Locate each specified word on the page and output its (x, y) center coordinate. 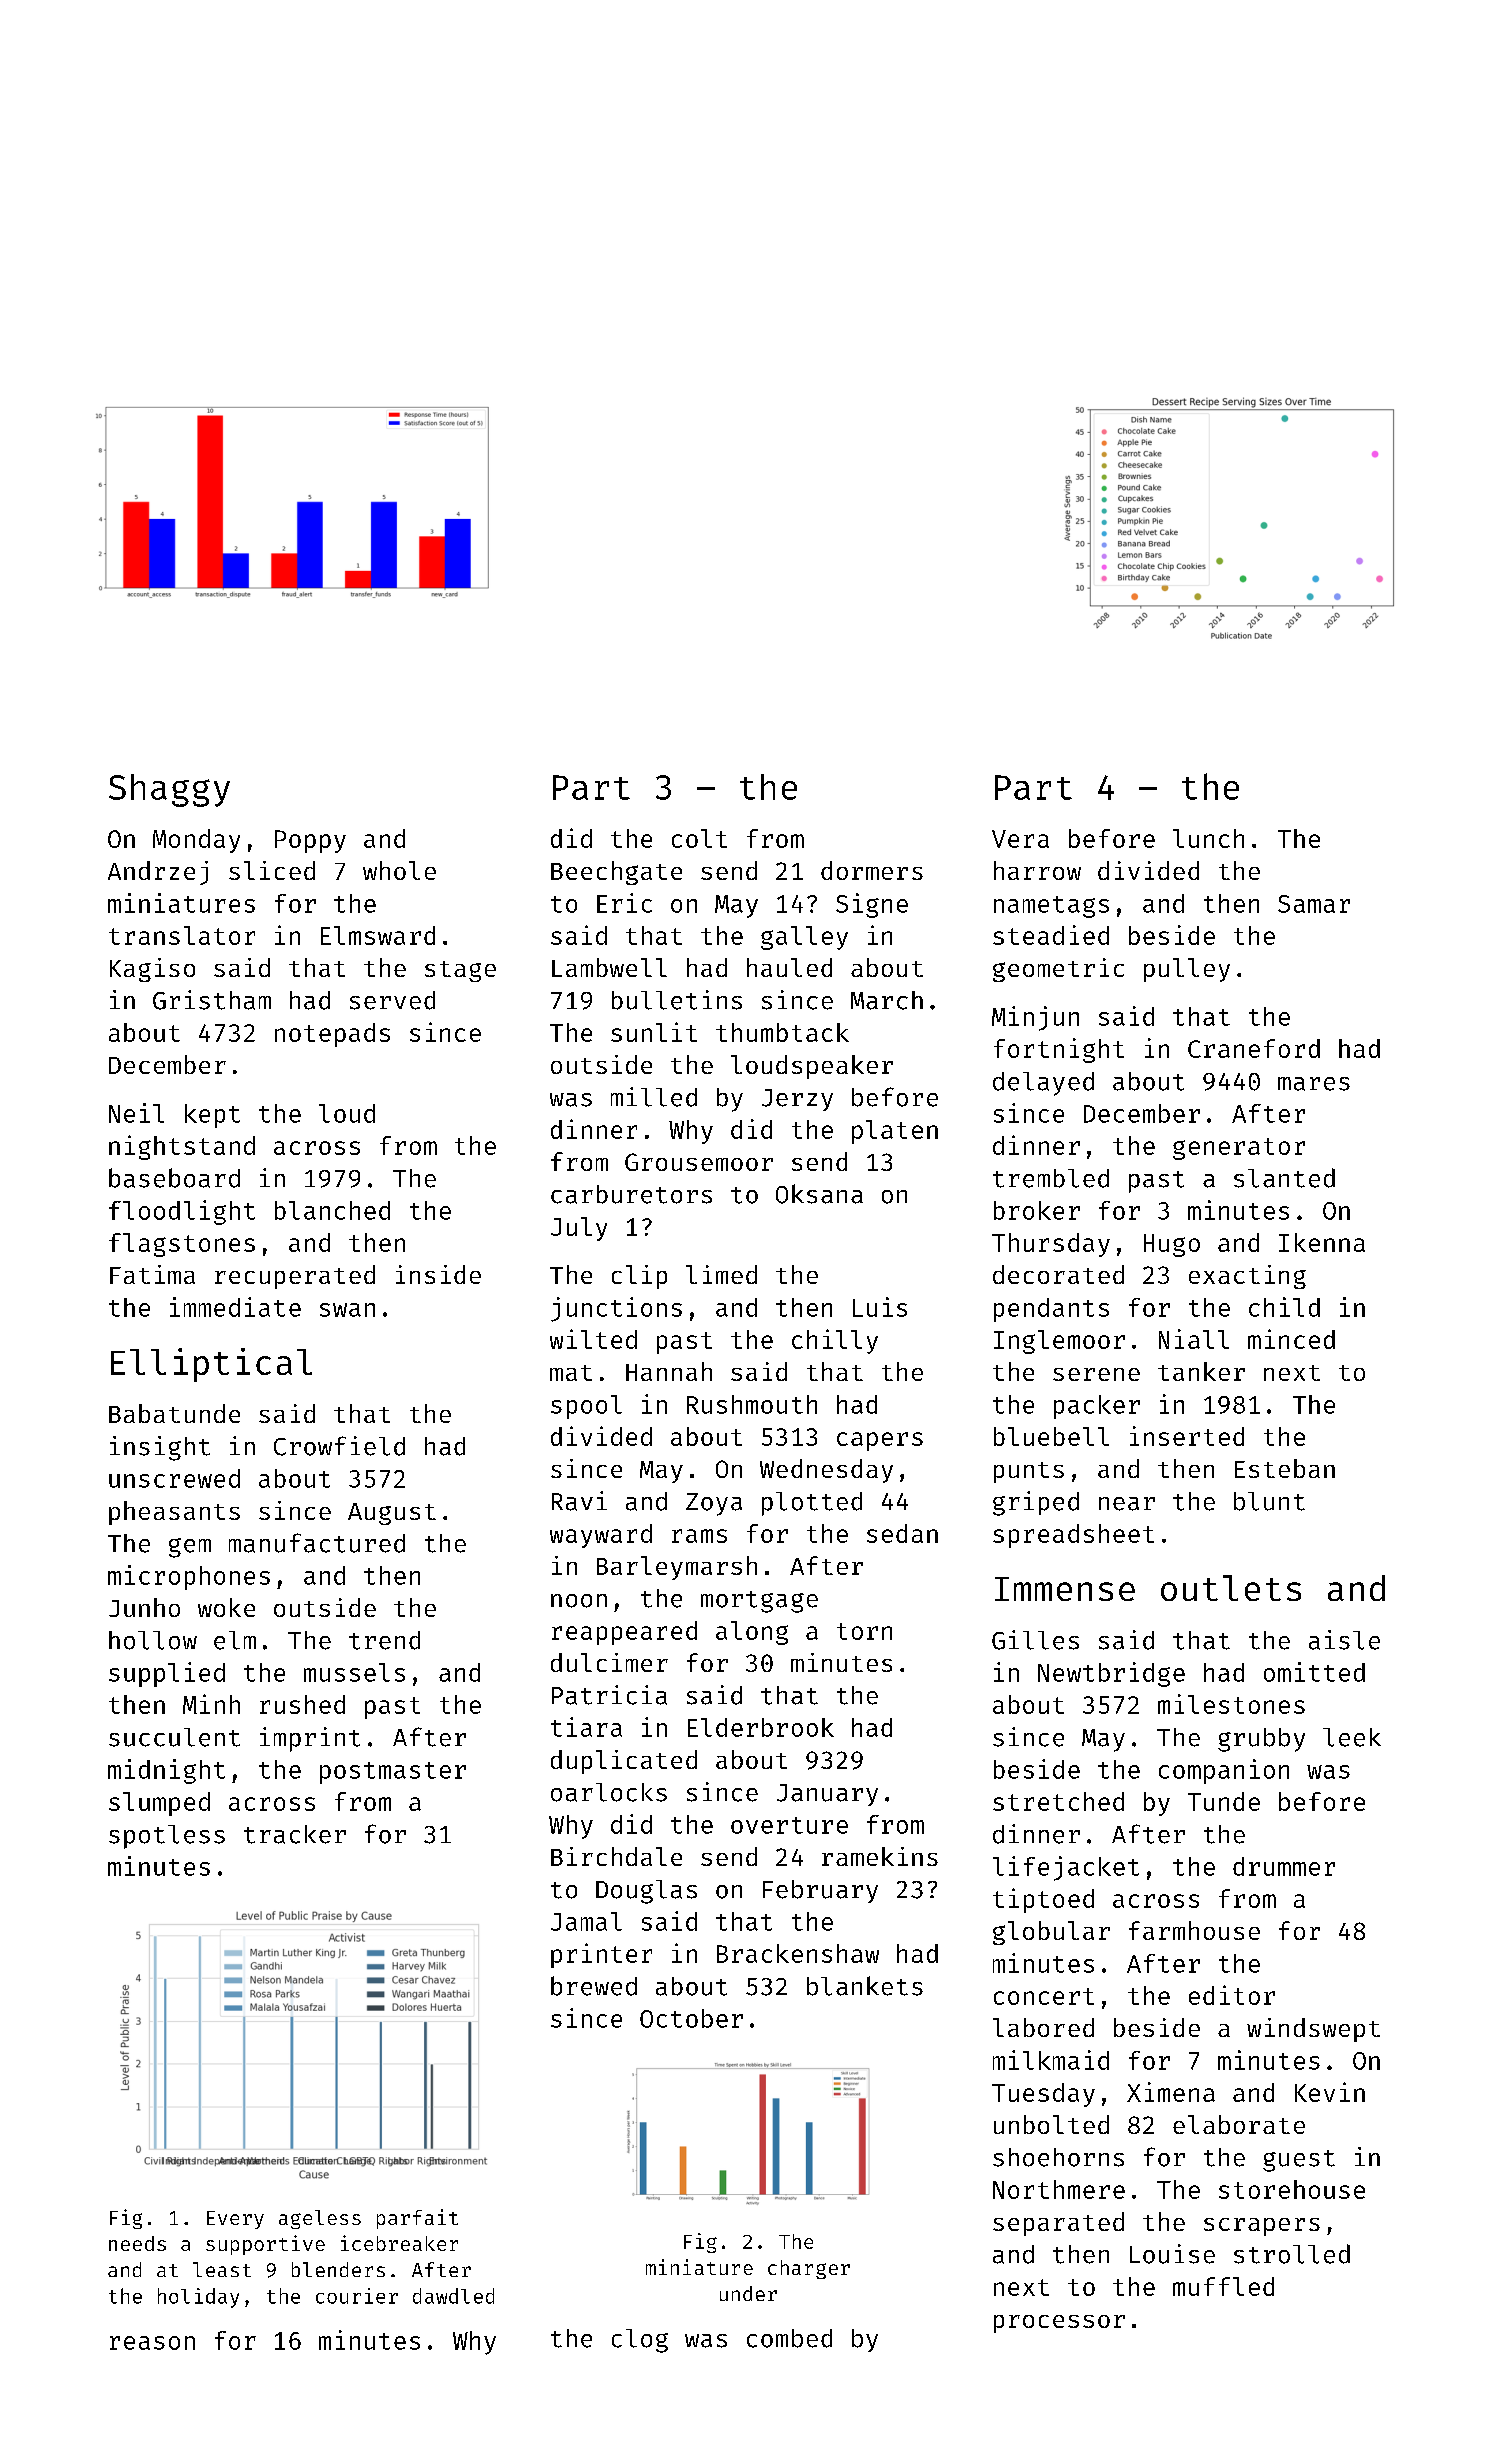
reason (152, 2343)
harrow (1037, 870)
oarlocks (609, 1792)
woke (226, 1607)
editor (1232, 1995)
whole (399, 870)
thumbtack (782, 1032)
